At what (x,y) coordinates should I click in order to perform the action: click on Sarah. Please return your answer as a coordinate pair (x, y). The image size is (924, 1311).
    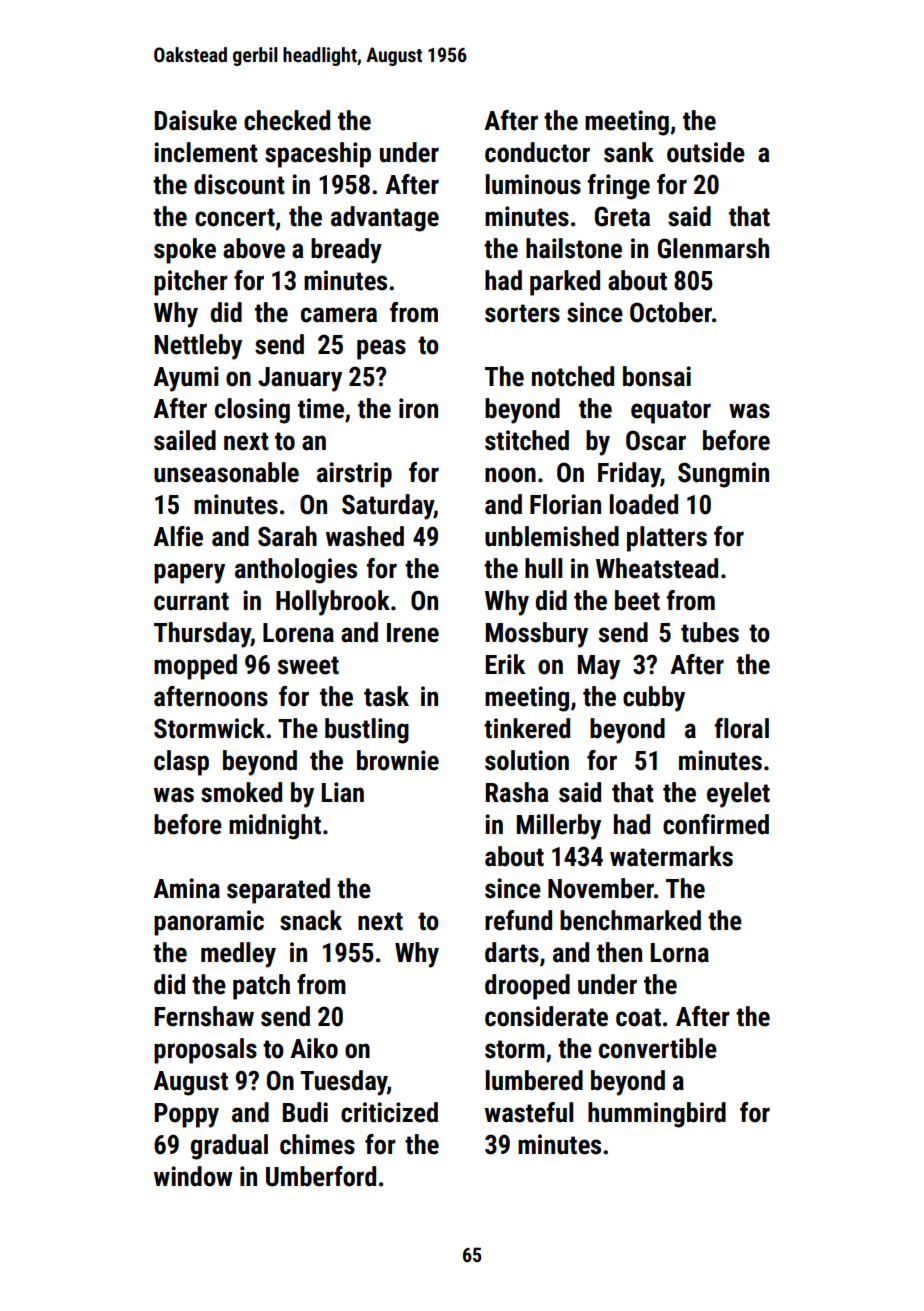
    Looking at the image, I should click on (287, 536).
